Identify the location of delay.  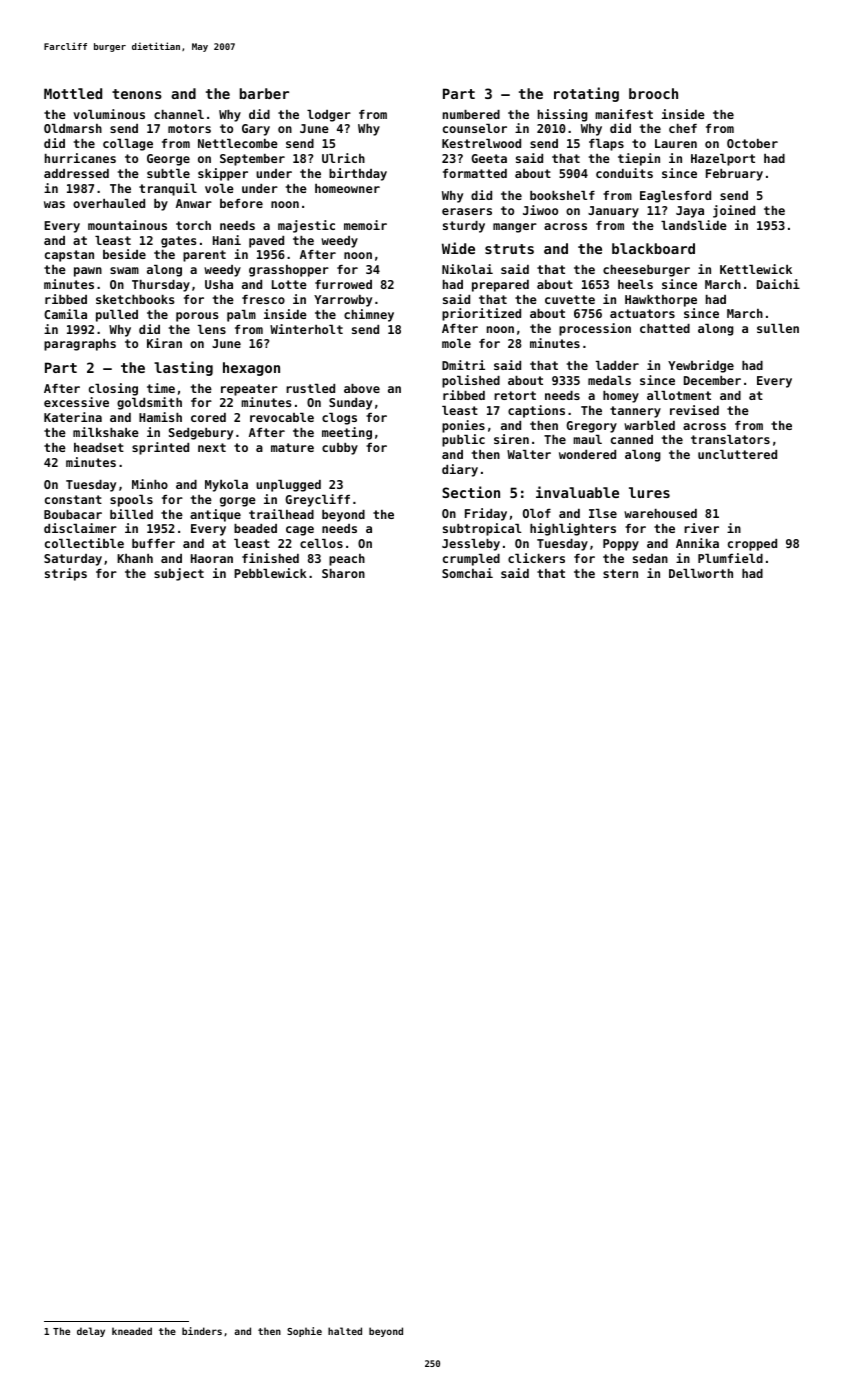
(91, 1332).
